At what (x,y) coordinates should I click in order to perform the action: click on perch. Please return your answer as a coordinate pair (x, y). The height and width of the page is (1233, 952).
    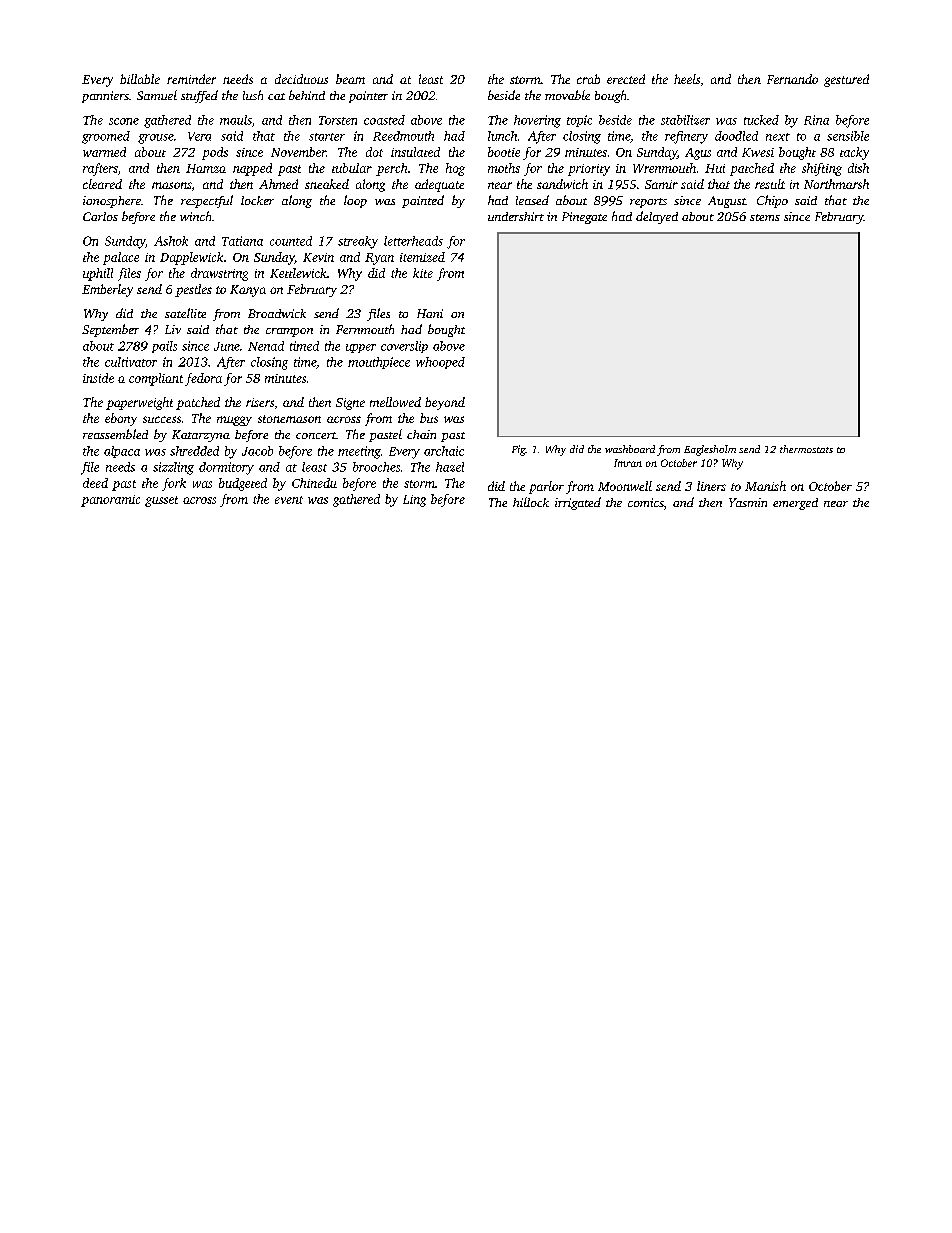
    Looking at the image, I should click on (391, 169).
